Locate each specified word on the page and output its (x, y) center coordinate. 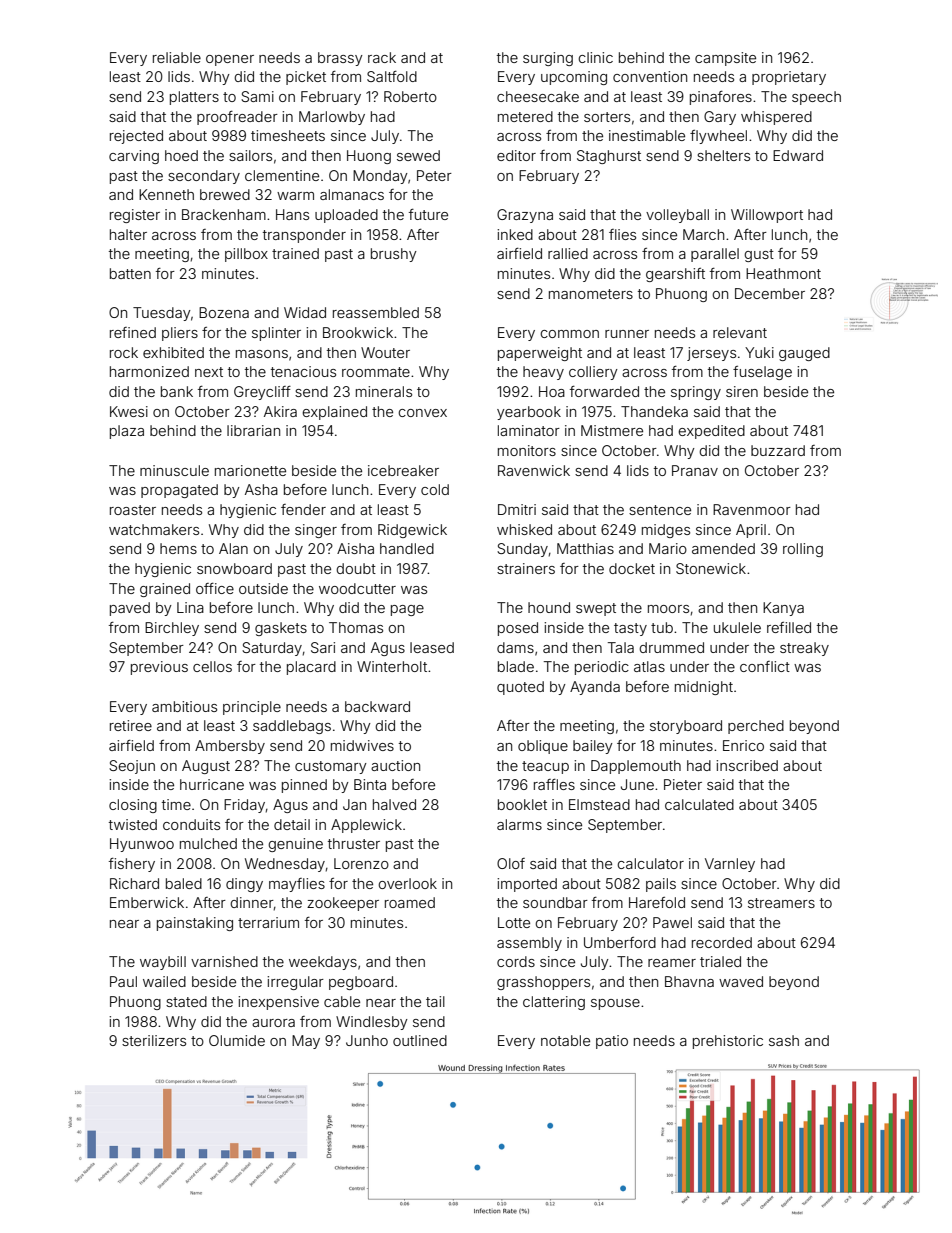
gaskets (281, 629)
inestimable (647, 135)
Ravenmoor (752, 509)
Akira (280, 411)
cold (435, 489)
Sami (257, 96)
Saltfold (392, 76)
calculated (699, 804)
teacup (545, 767)
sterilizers (154, 1040)
